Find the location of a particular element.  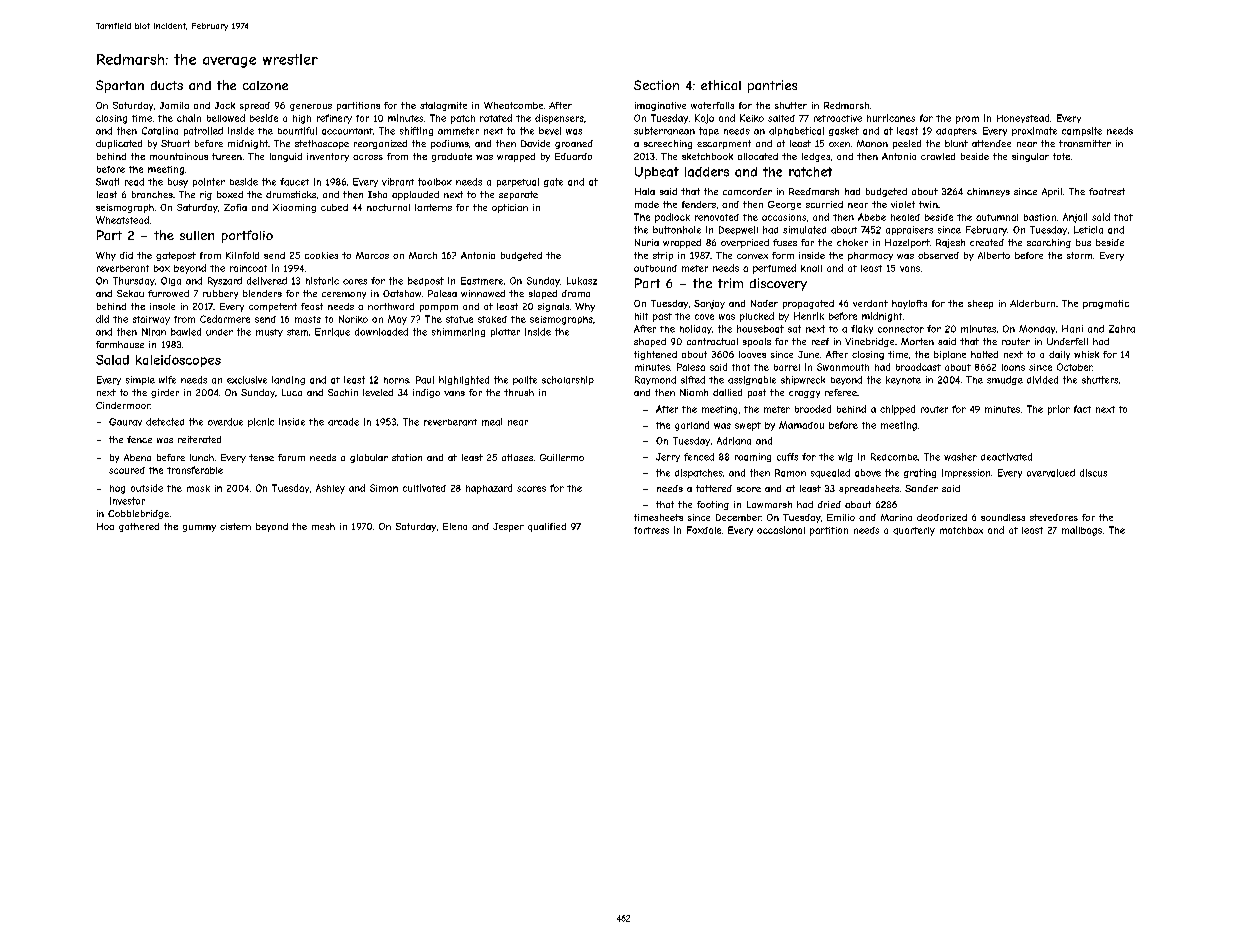

fortress is located at coordinates (651, 530).
